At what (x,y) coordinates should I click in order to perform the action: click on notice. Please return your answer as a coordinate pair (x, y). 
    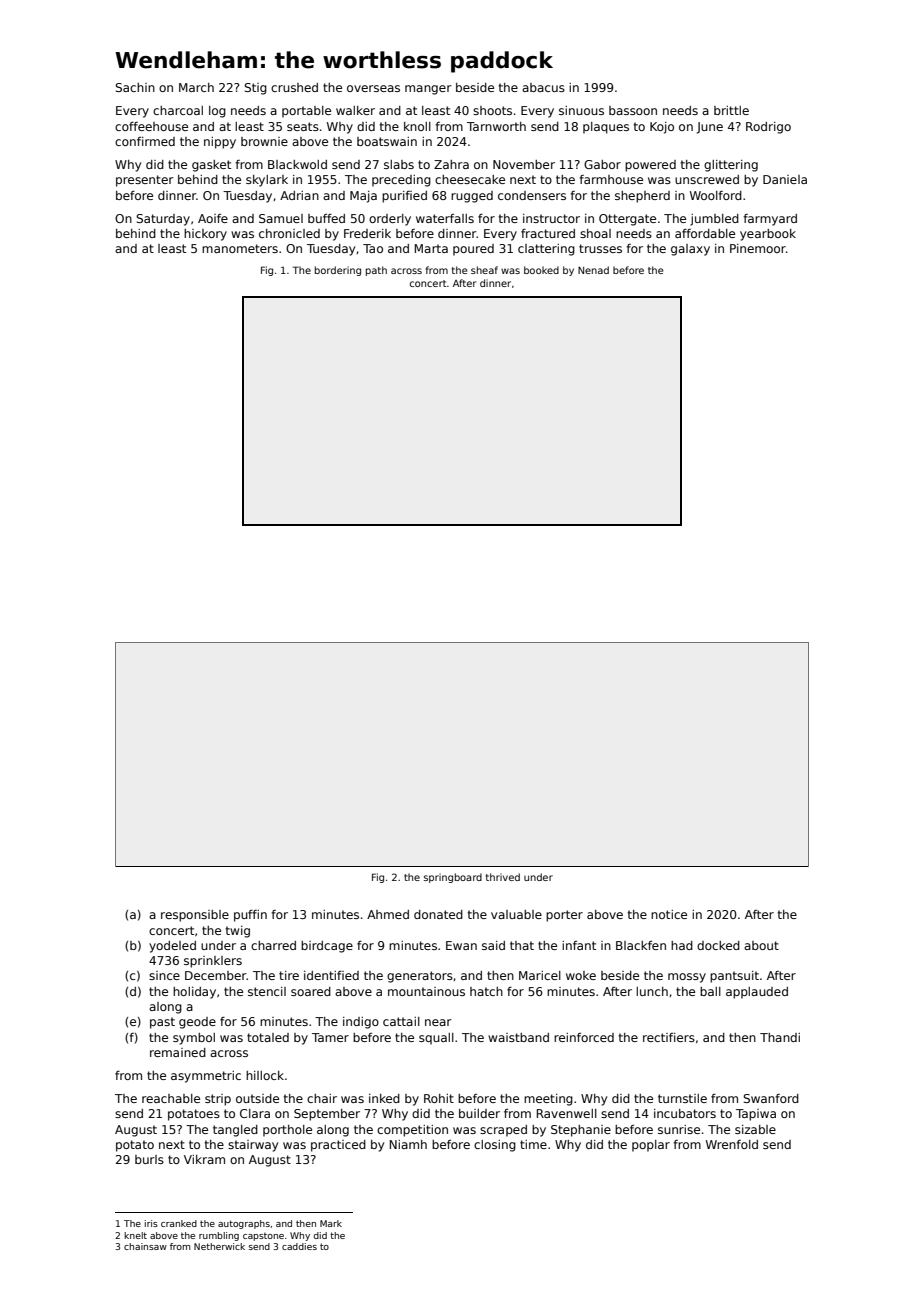
    Looking at the image, I should click on (669, 914).
